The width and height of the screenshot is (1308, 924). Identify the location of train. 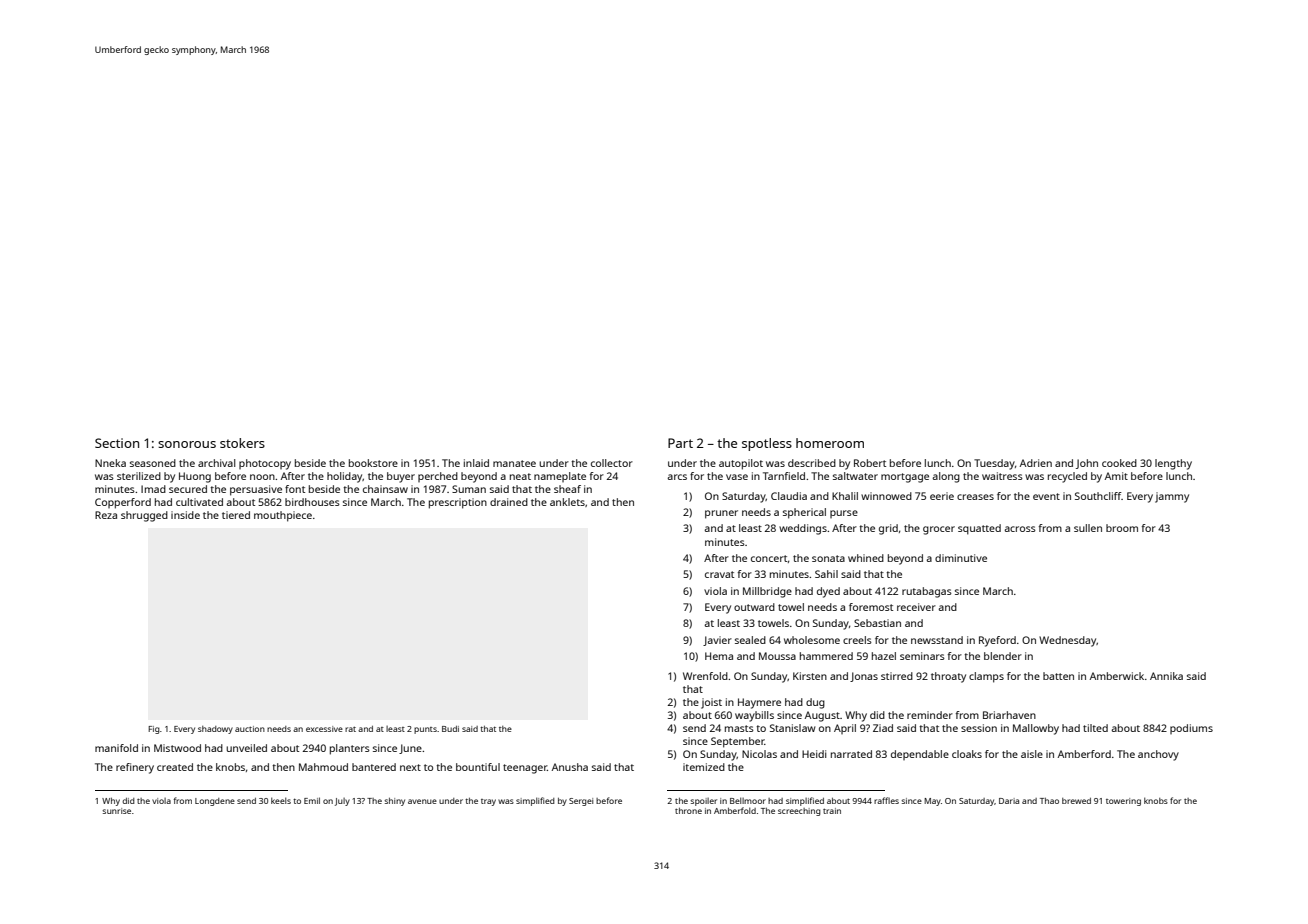
(832, 811).
